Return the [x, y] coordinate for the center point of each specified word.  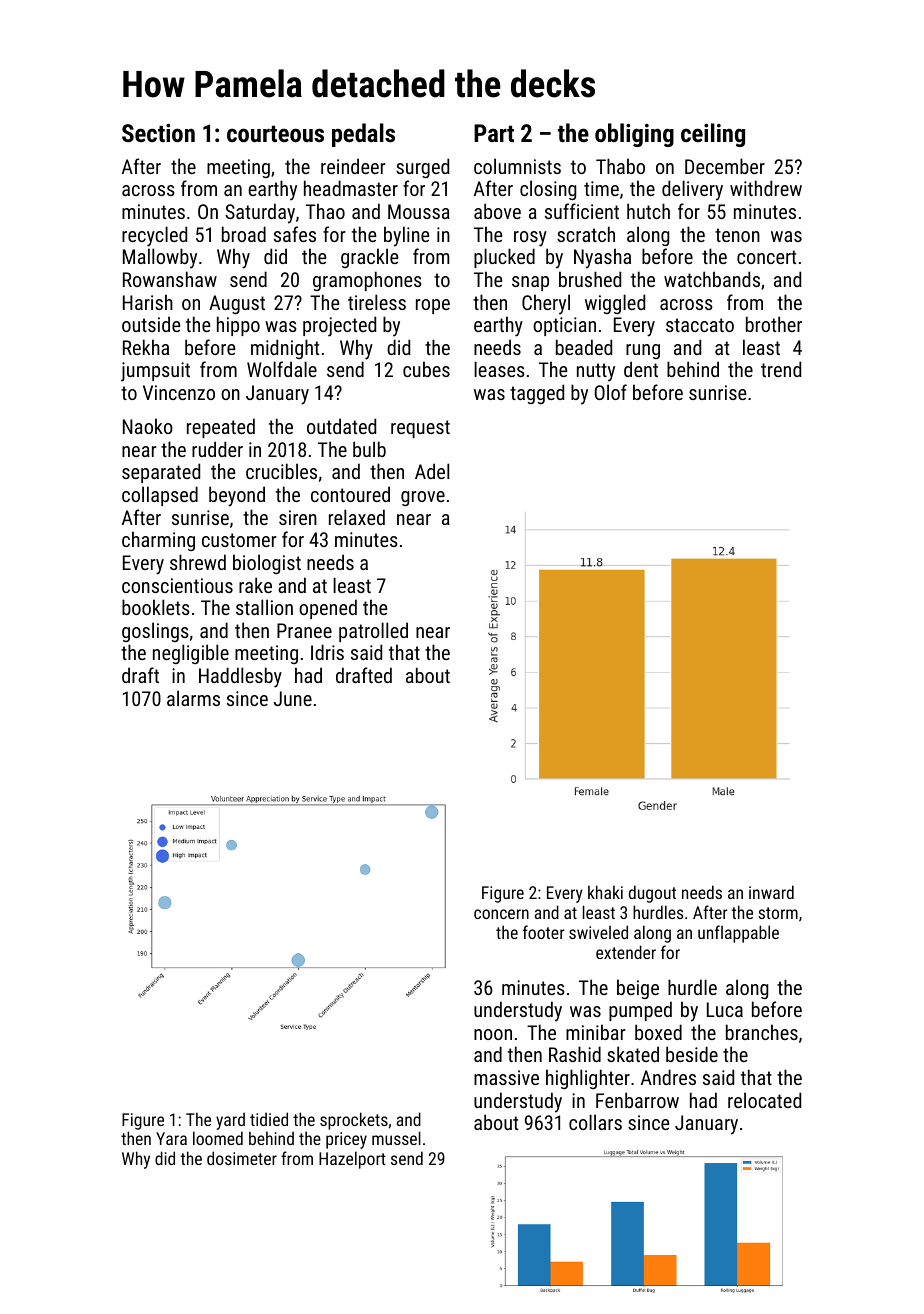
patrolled [373, 632]
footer [544, 932]
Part [494, 133]
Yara [171, 1138]
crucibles [281, 471]
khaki [605, 892]
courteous [275, 133]
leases [499, 369]
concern [501, 914]
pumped [640, 1011]
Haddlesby [240, 677]
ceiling [713, 135]
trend [781, 369]
